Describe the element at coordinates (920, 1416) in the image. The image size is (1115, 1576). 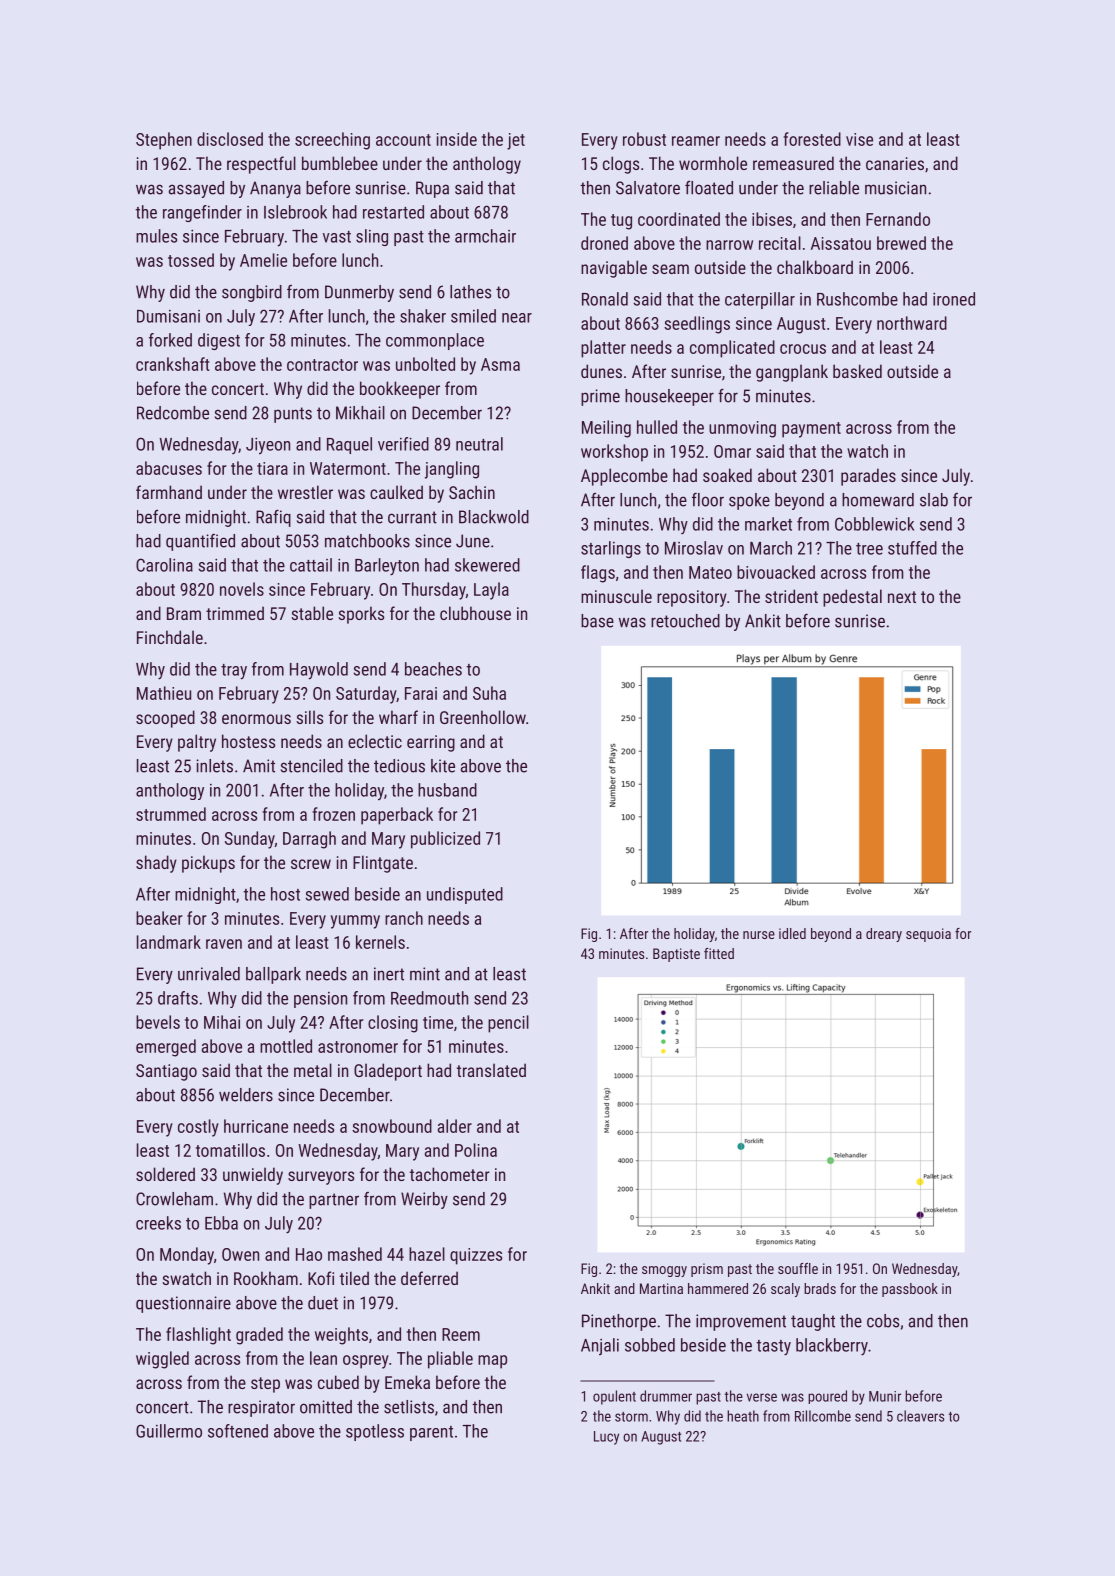
I see `cleavers` at that location.
